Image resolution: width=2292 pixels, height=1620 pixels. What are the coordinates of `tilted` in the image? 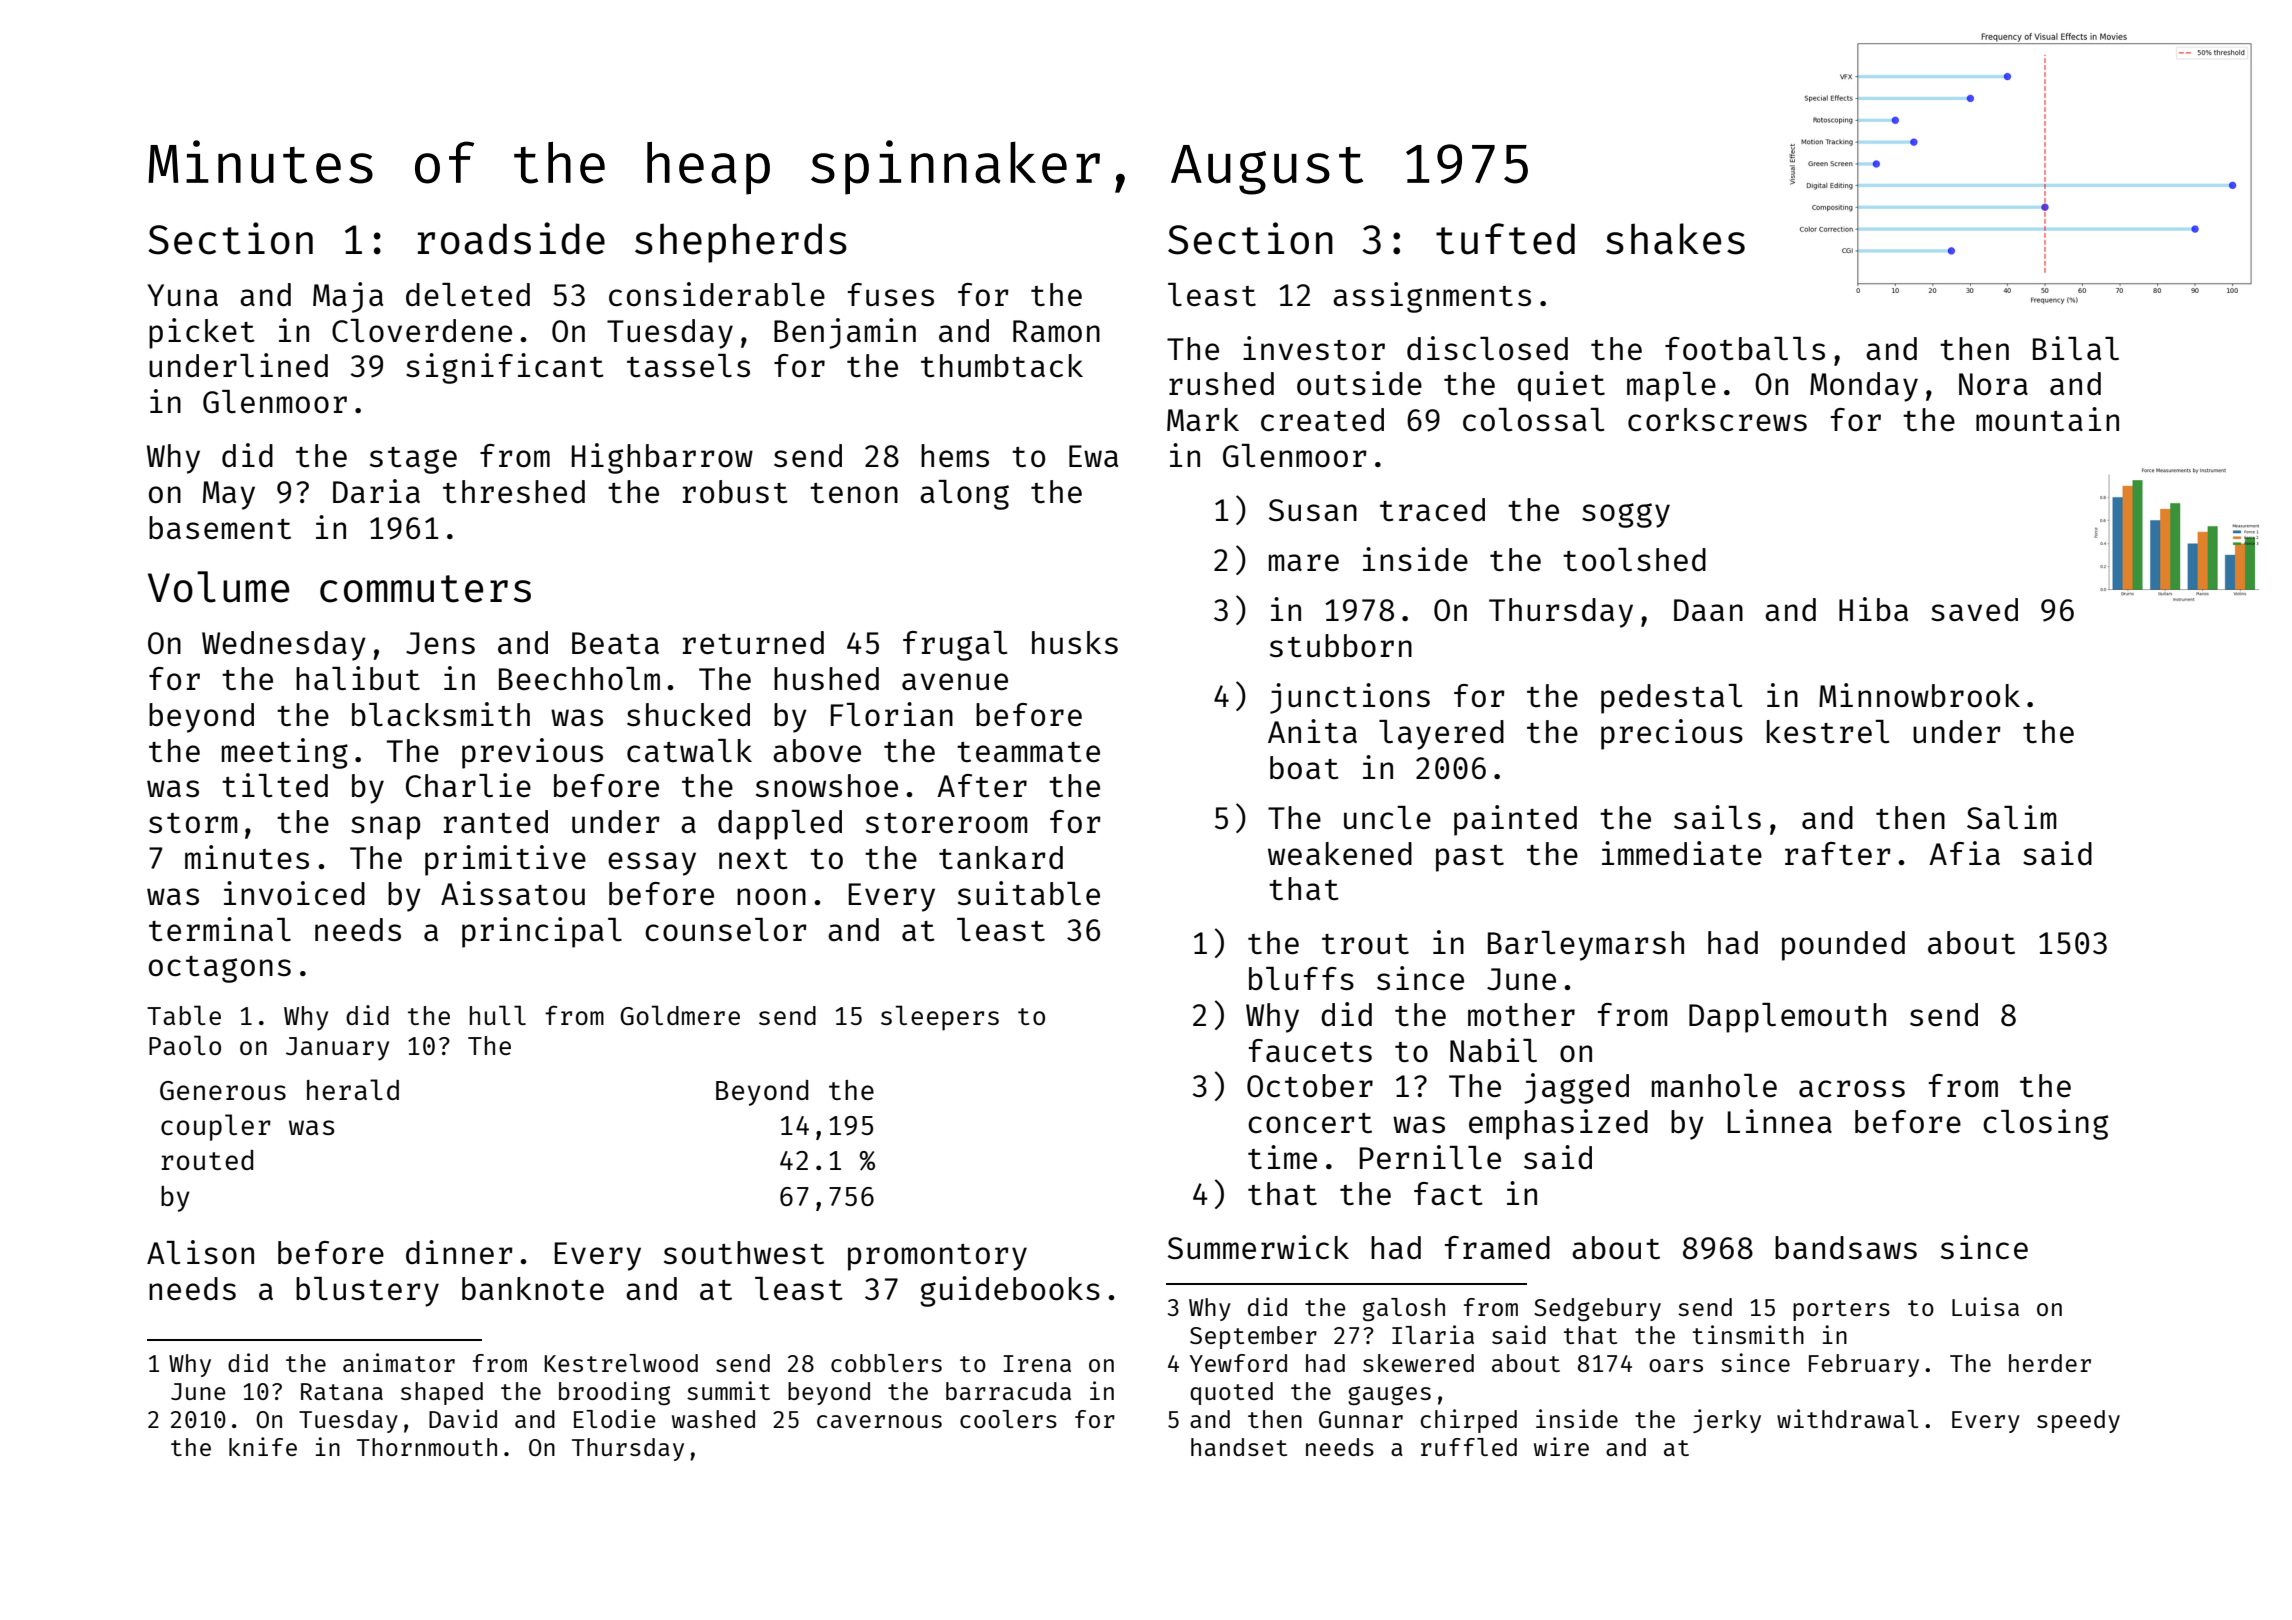 It's located at (275, 785).
